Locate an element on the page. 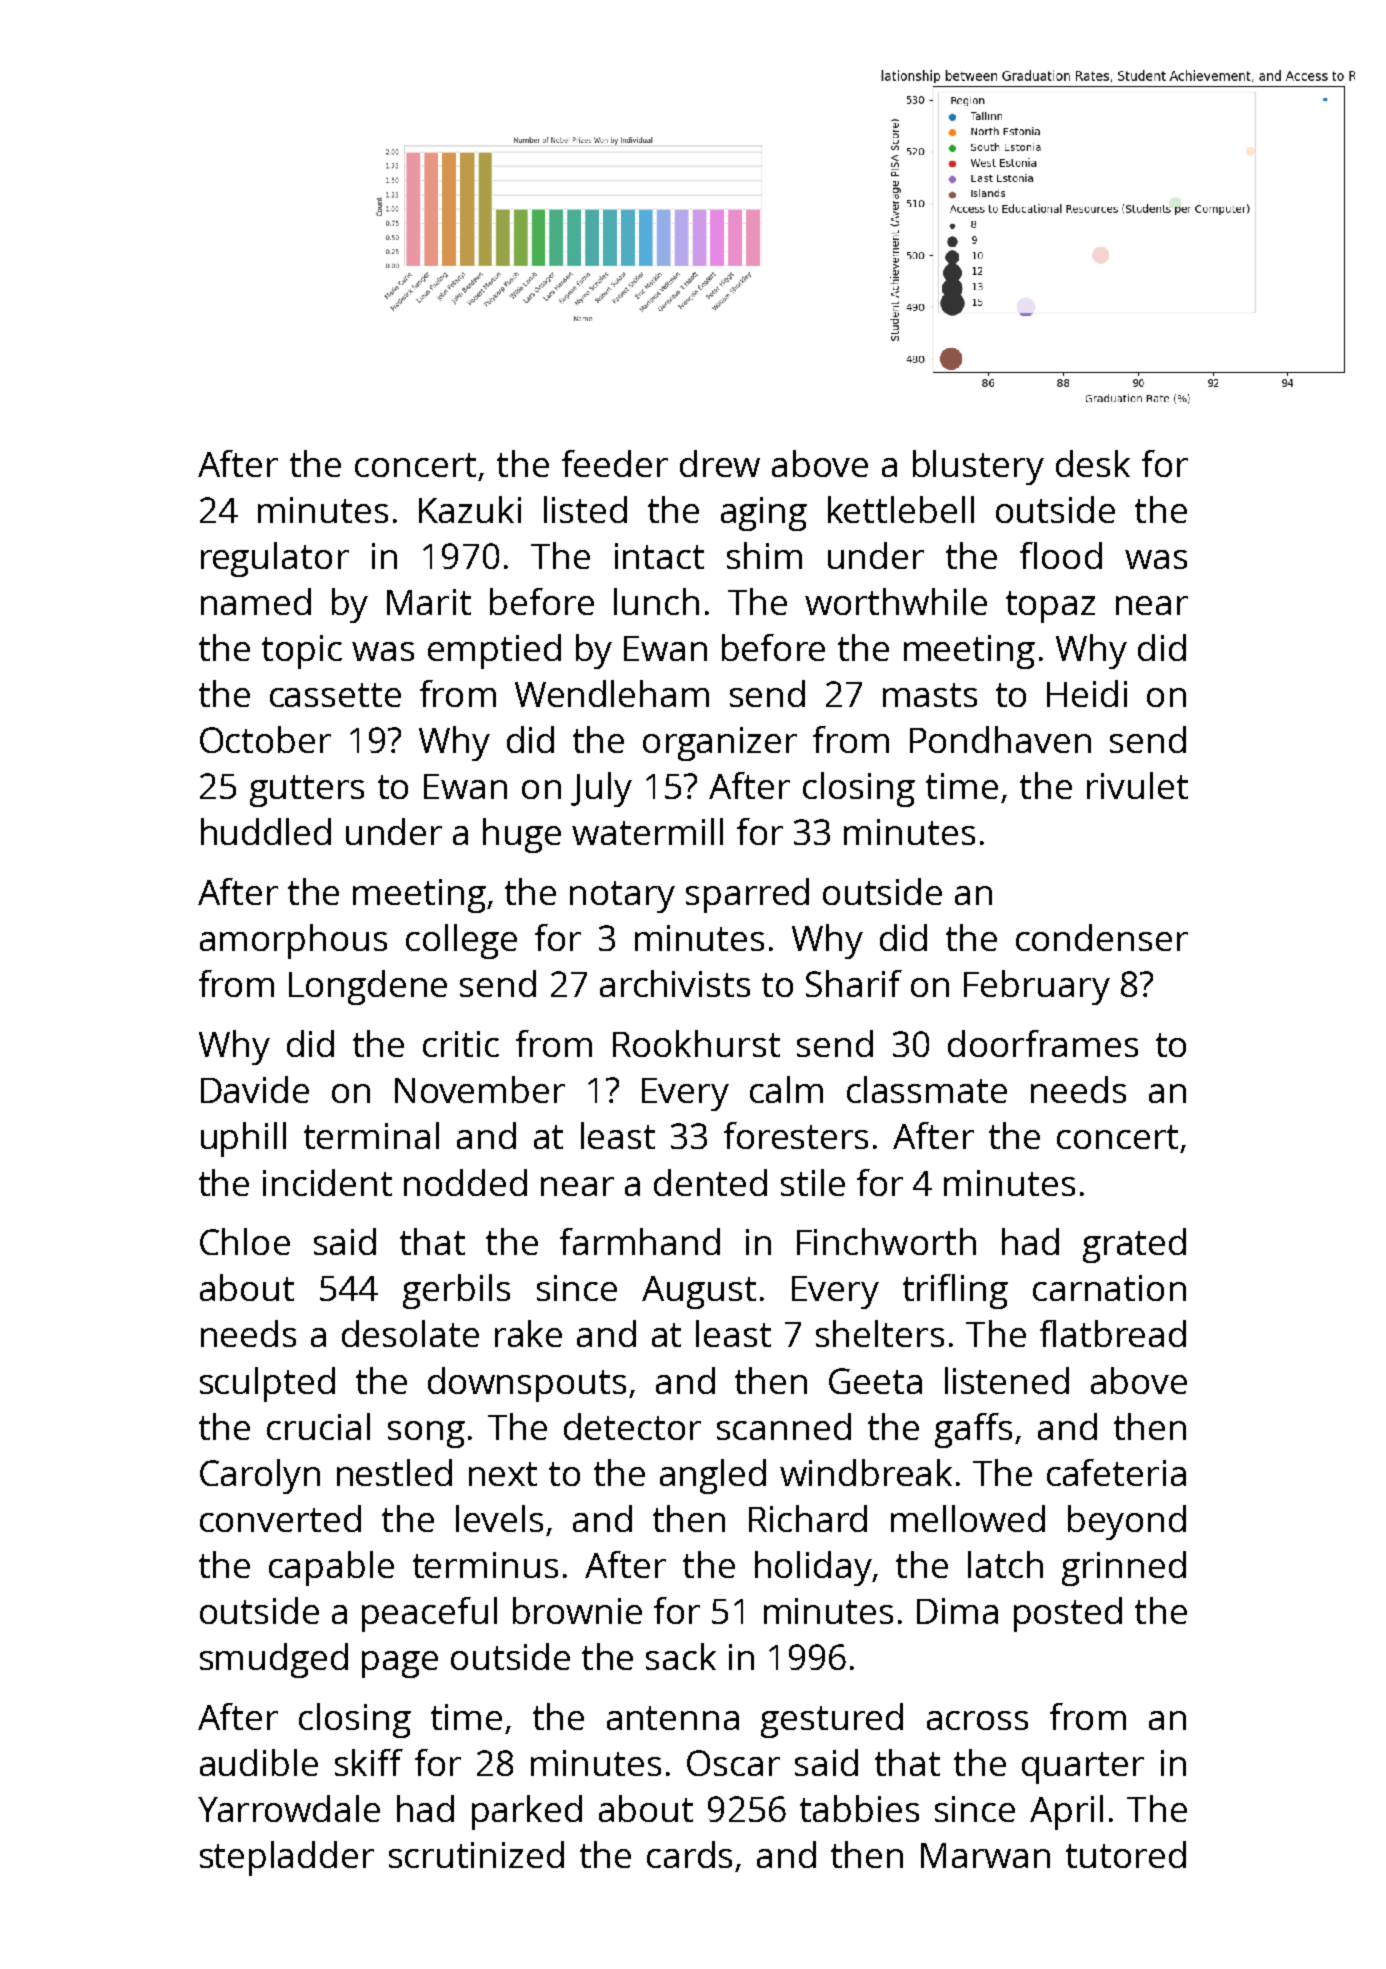 The height and width of the document is (1969, 1386). blustery is located at coordinates (978, 467).
